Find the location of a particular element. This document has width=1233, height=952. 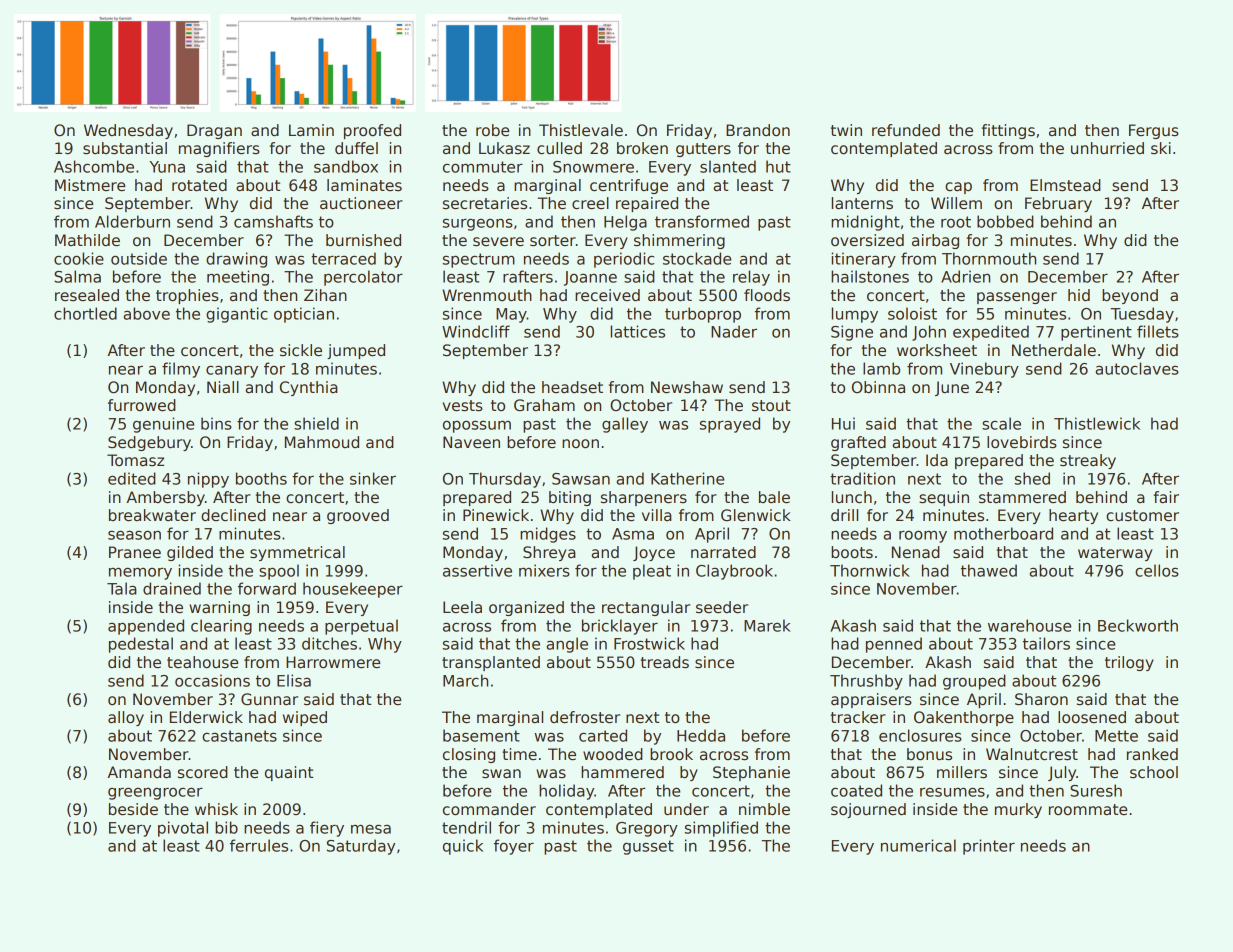

Pranee is located at coordinates (135, 552).
